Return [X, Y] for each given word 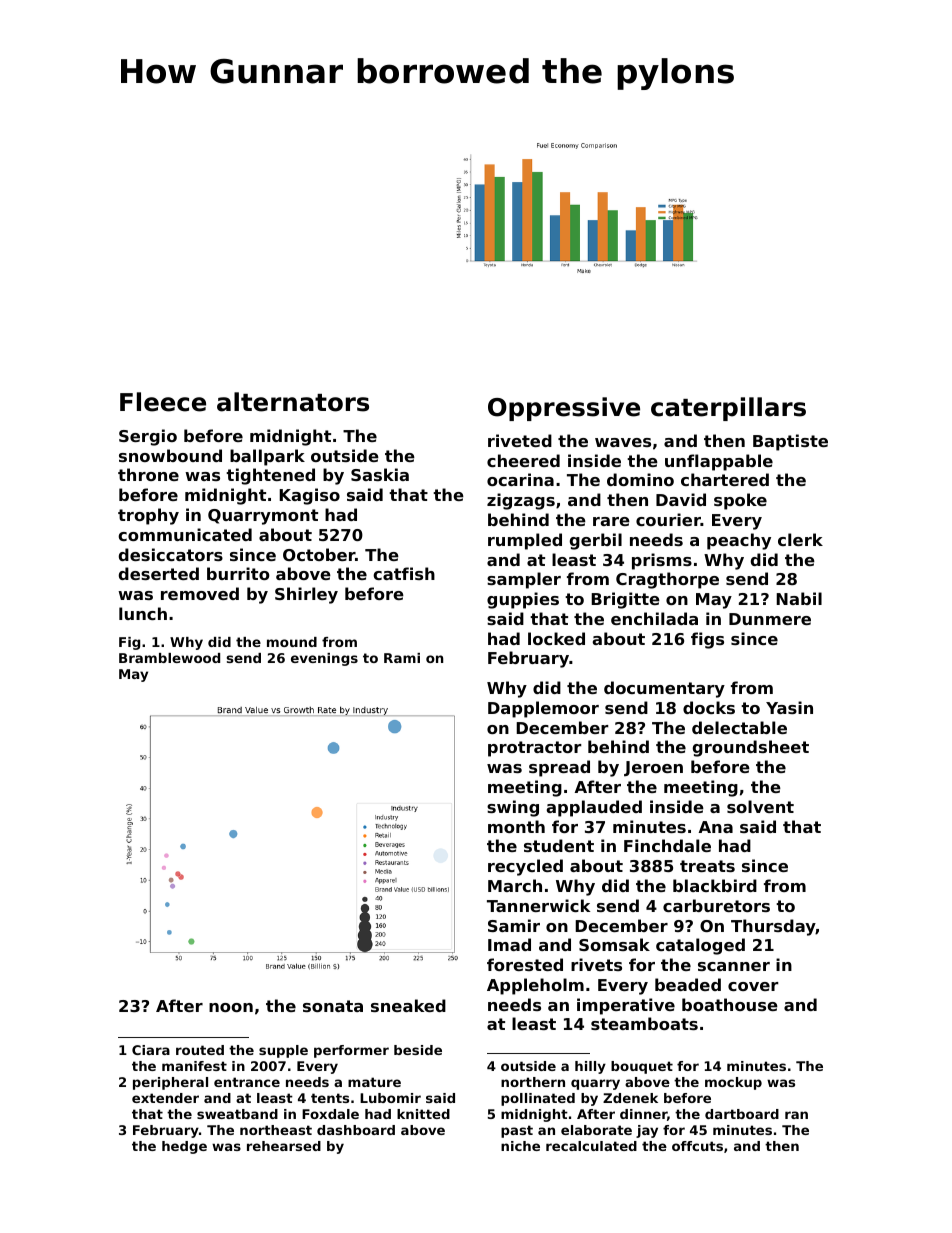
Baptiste [790, 442]
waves [623, 442]
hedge [184, 1147]
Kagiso [309, 496]
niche [520, 1146]
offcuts [697, 1146]
